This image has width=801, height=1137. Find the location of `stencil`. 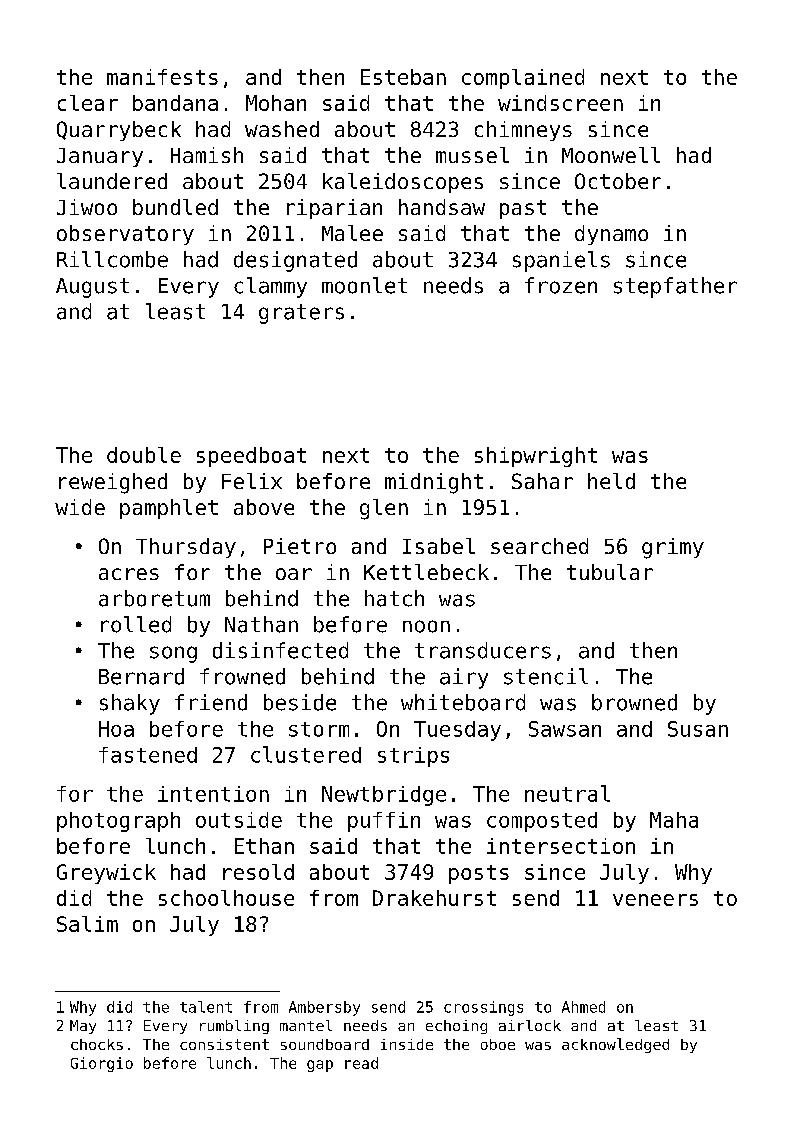

stencil is located at coordinates (546, 676).
